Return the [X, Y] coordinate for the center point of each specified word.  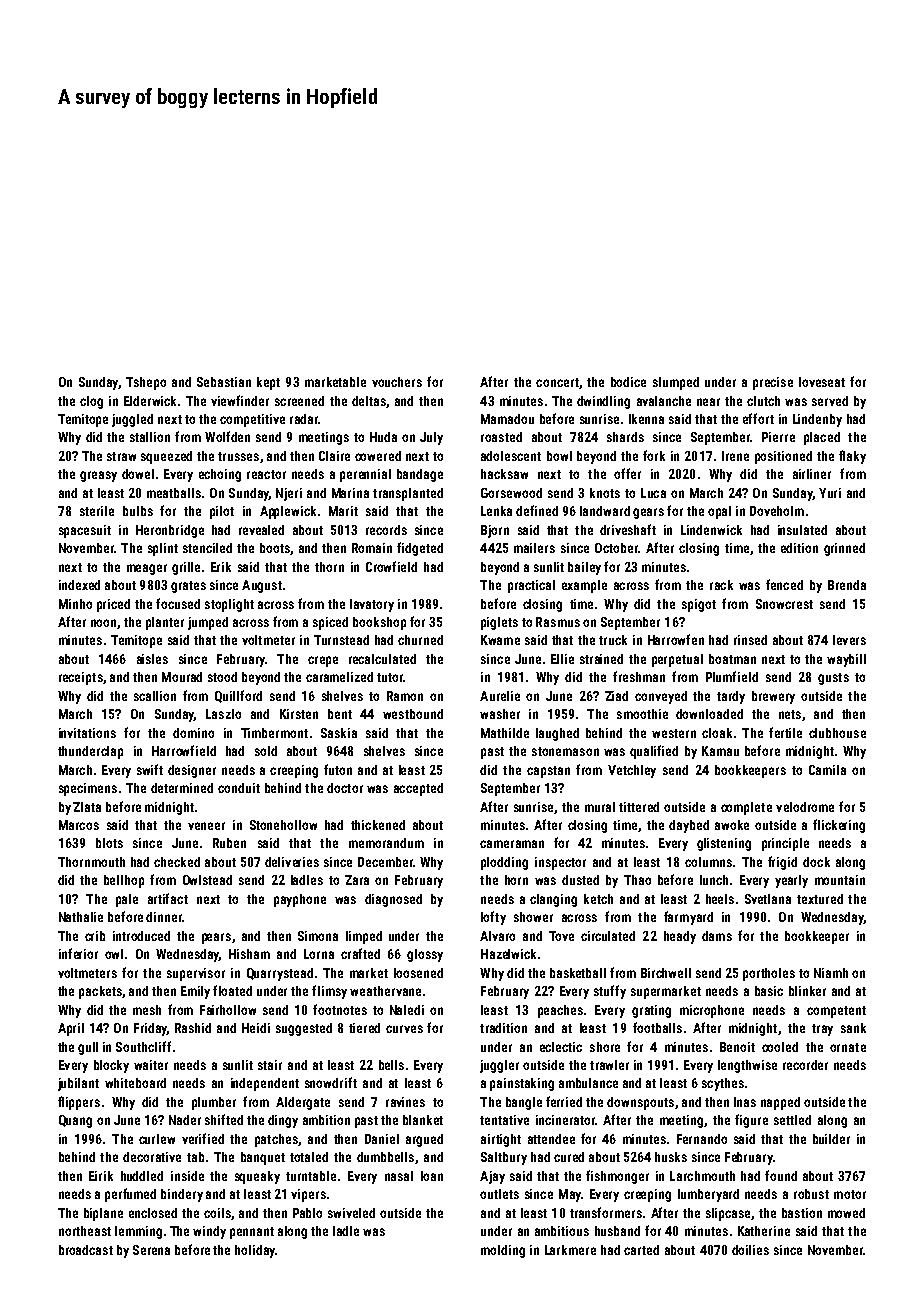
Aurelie [500, 696]
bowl [559, 456]
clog [91, 402]
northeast [85, 1231]
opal [719, 512]
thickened [378, 825]
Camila [827, 770]
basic [769, 991]
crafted [360, 953]
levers [849, 640]
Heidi [256, 1028]
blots [109, 843]
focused [178, 603]
